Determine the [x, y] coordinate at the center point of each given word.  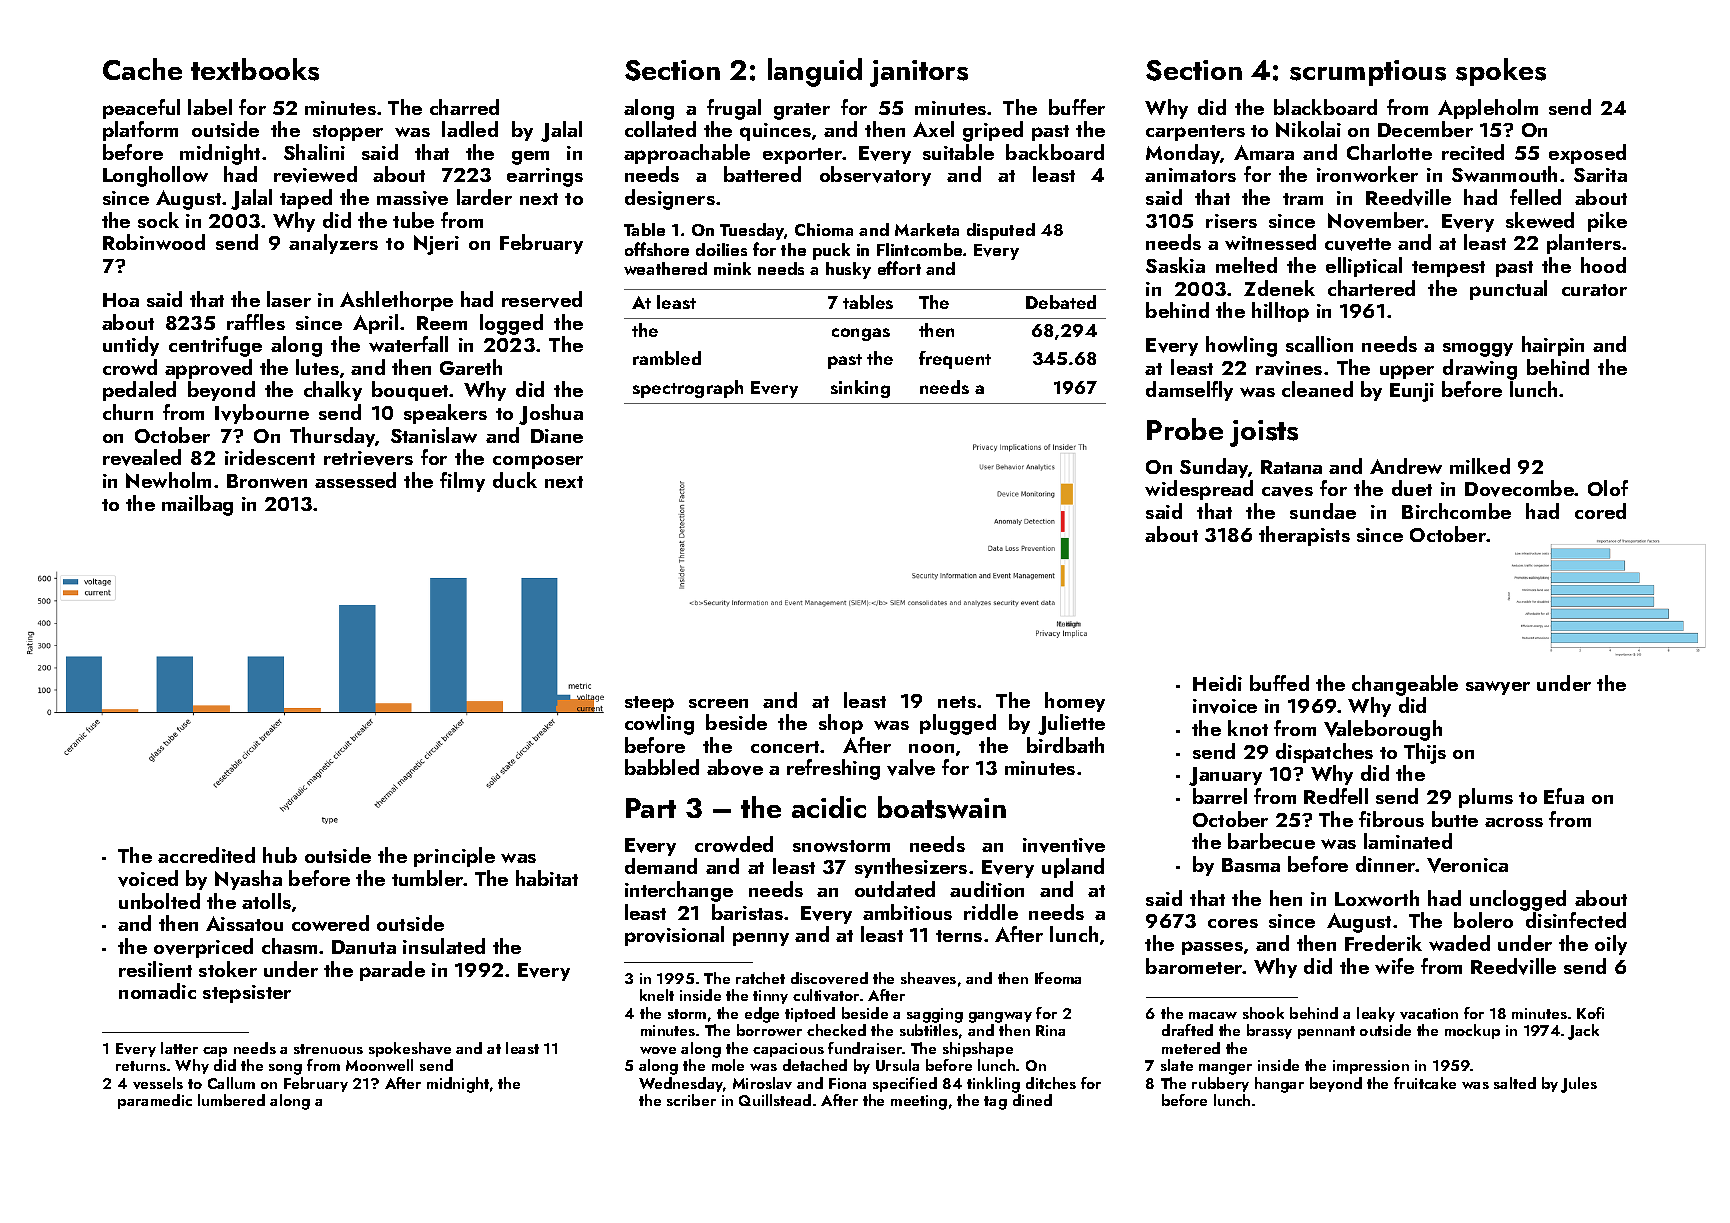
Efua [1564, 796]
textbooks [255, 69]
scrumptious [1368, 73]
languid [815, 72]
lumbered [231, 1100]
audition [987, 889]
